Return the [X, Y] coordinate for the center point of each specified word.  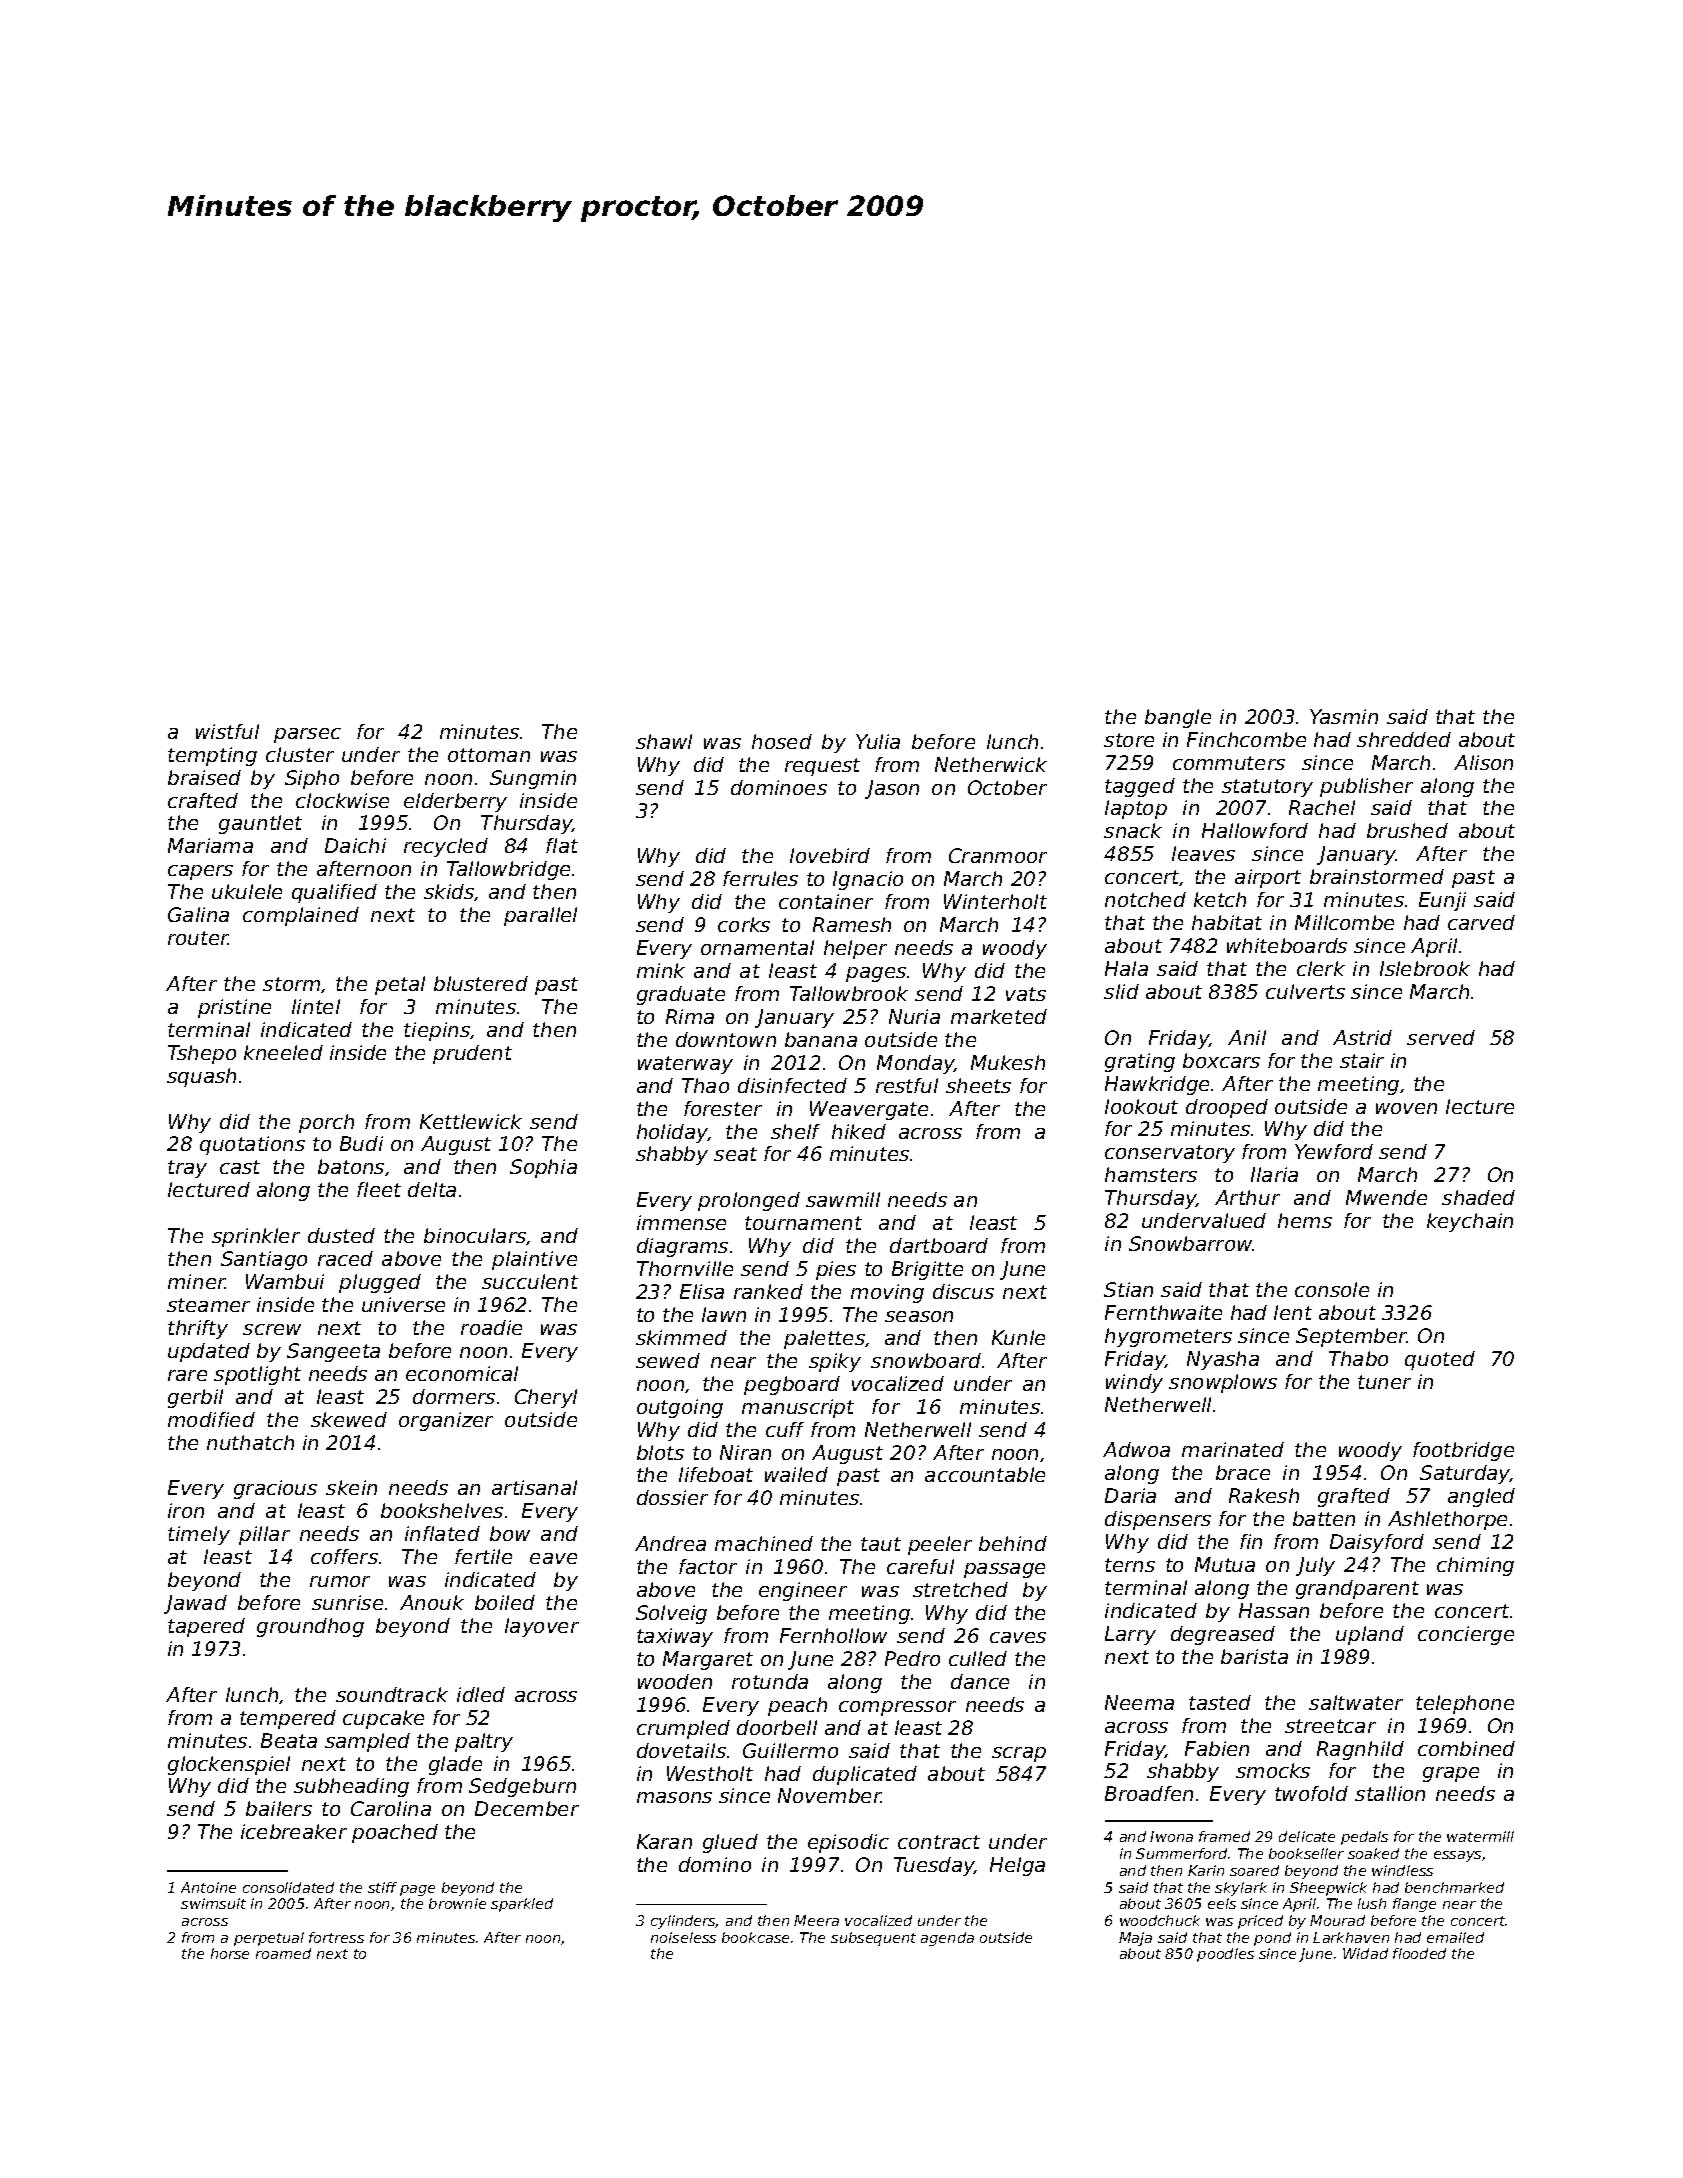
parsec [307, 735]
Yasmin [1344, 716]
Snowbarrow [1191, 1243]
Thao [705, 1085]
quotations [252, 1145]
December [527, 1808]
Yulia [878, 741]
